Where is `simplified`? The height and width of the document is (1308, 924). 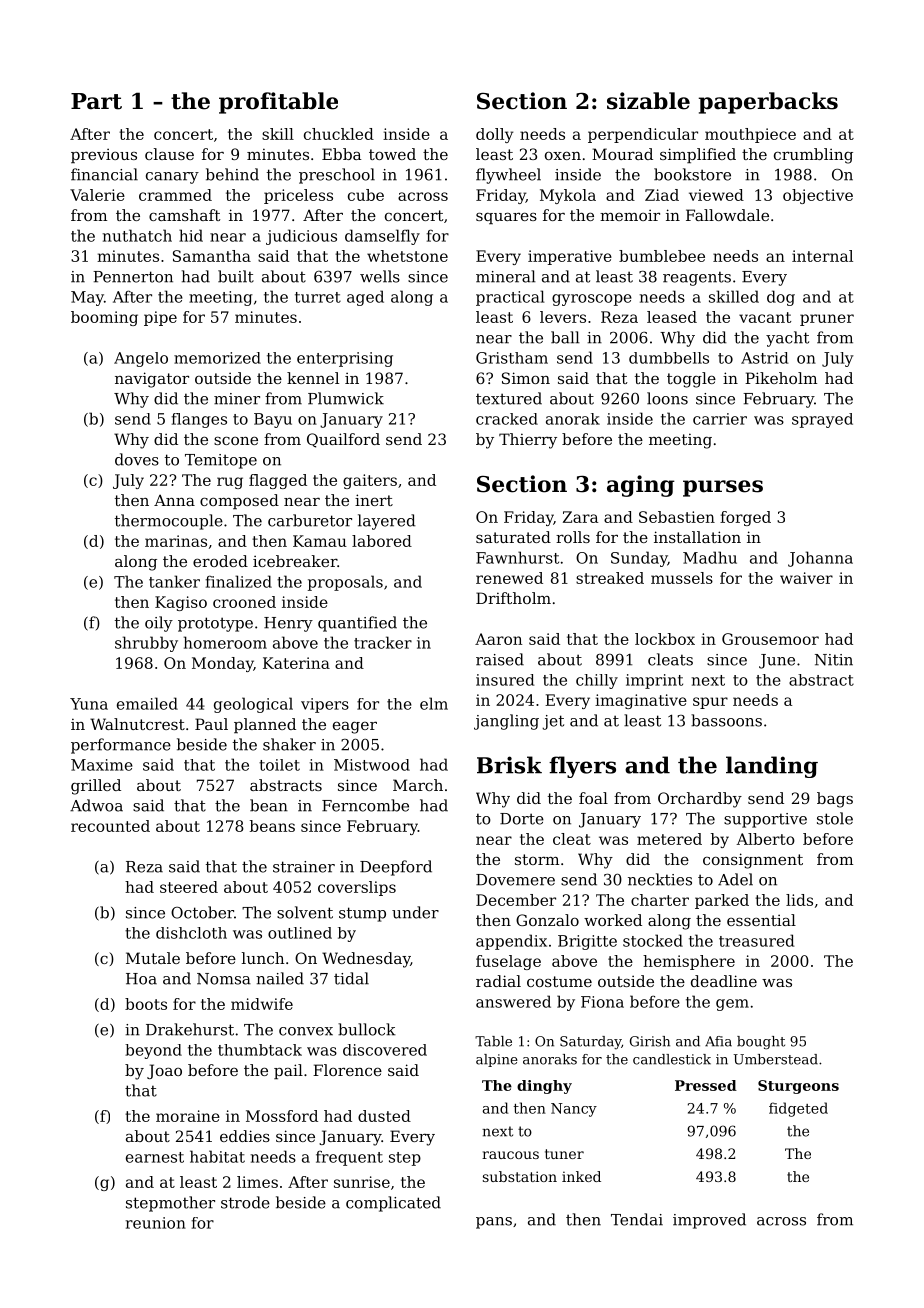 simplified is located at coordinates (698, 155).
